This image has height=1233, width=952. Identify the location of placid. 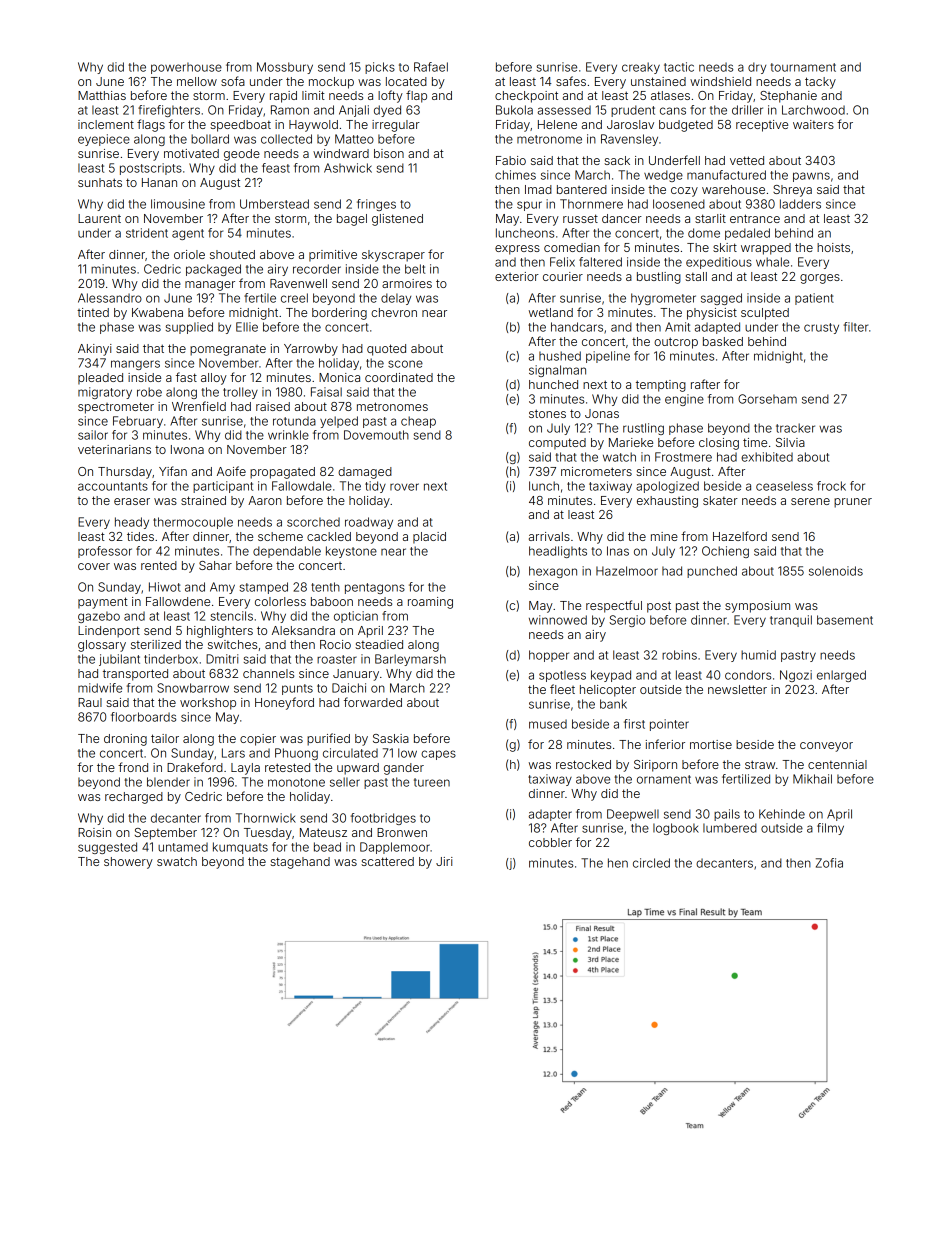
(429, 538).
